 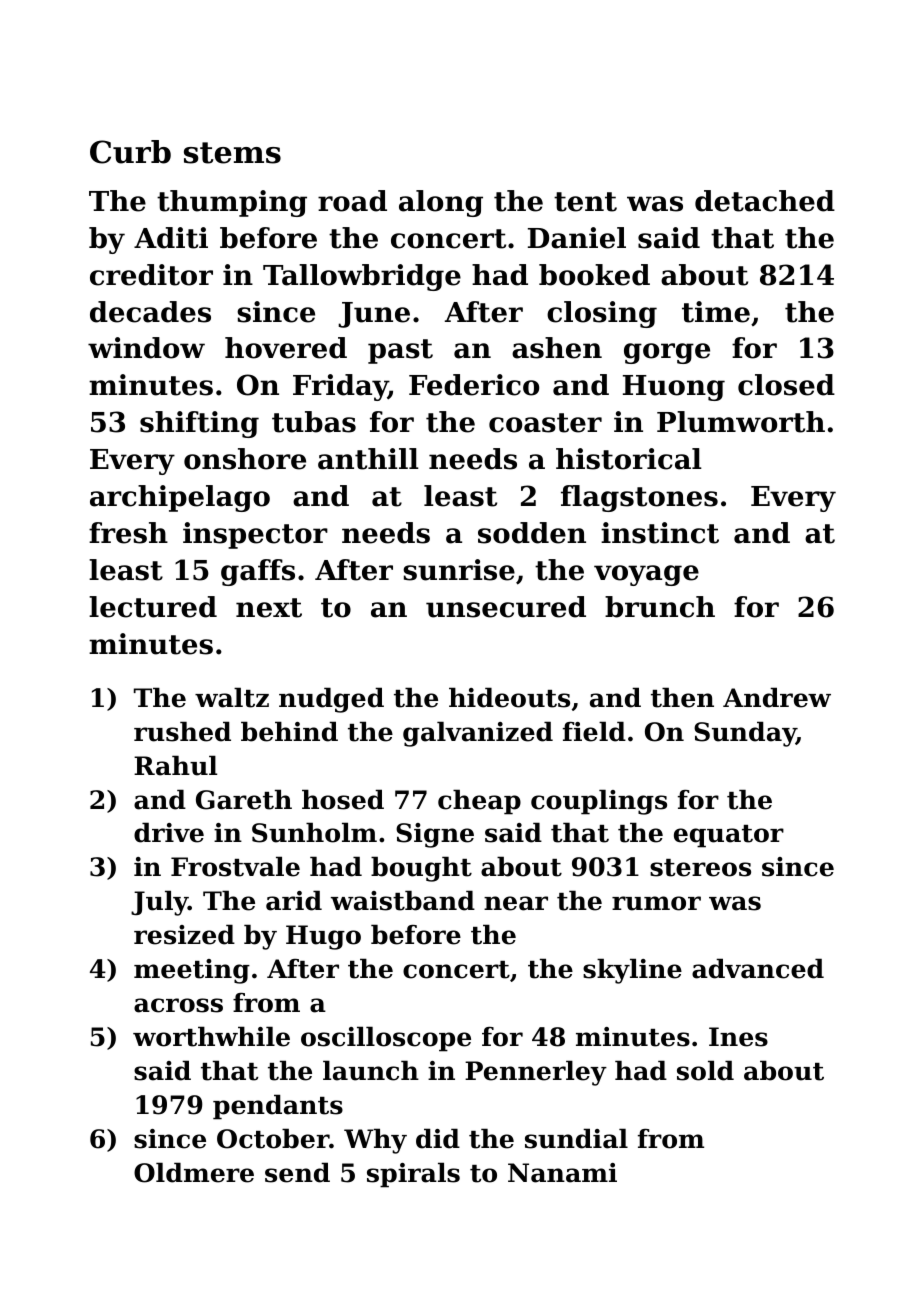 What do you see at coordinates (765, 201) in the screenshot?
I see `detached` at bounding box center [765, 201].
